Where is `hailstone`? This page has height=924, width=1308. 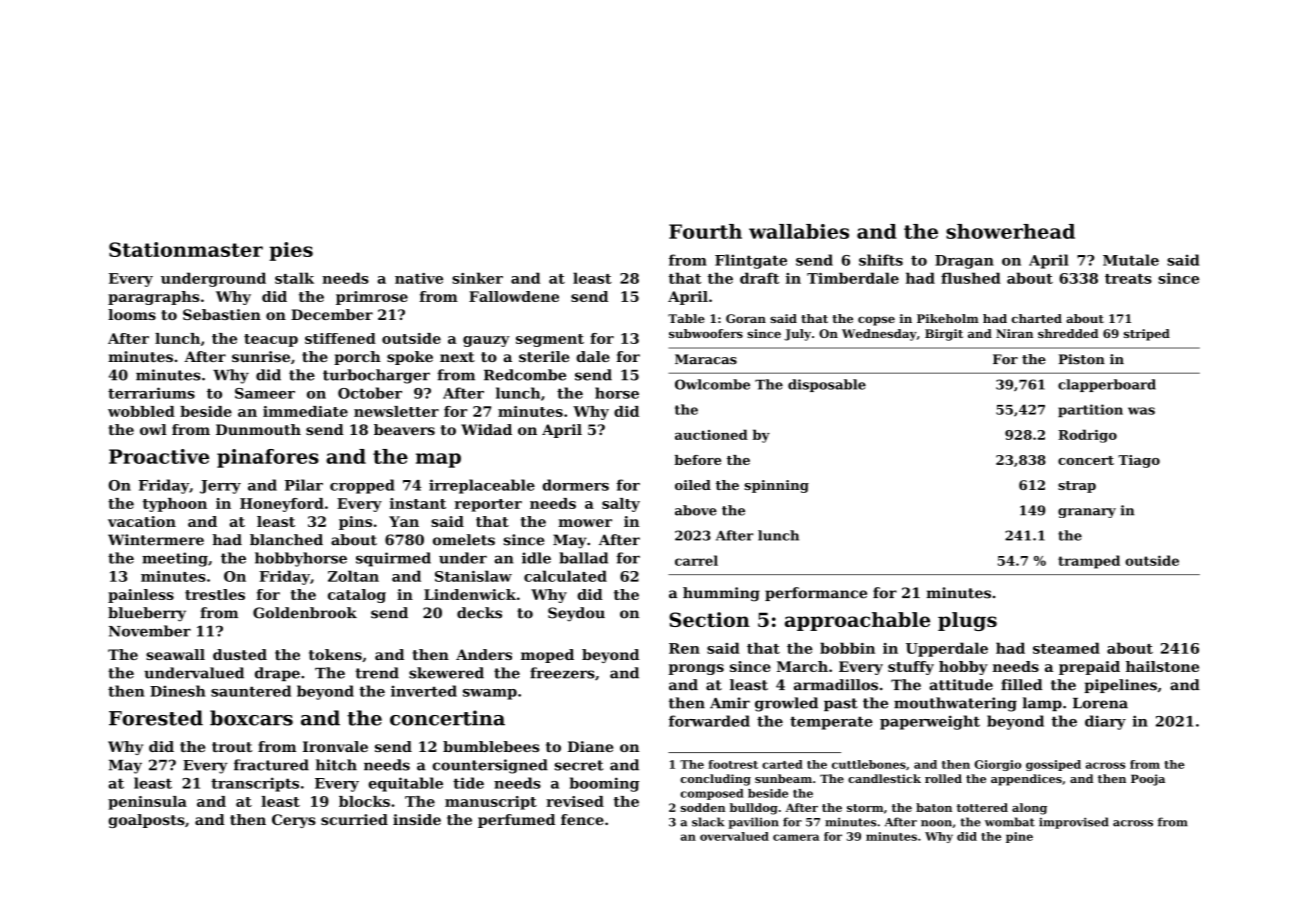 hailstone is located at coordinates (1162, 666).
